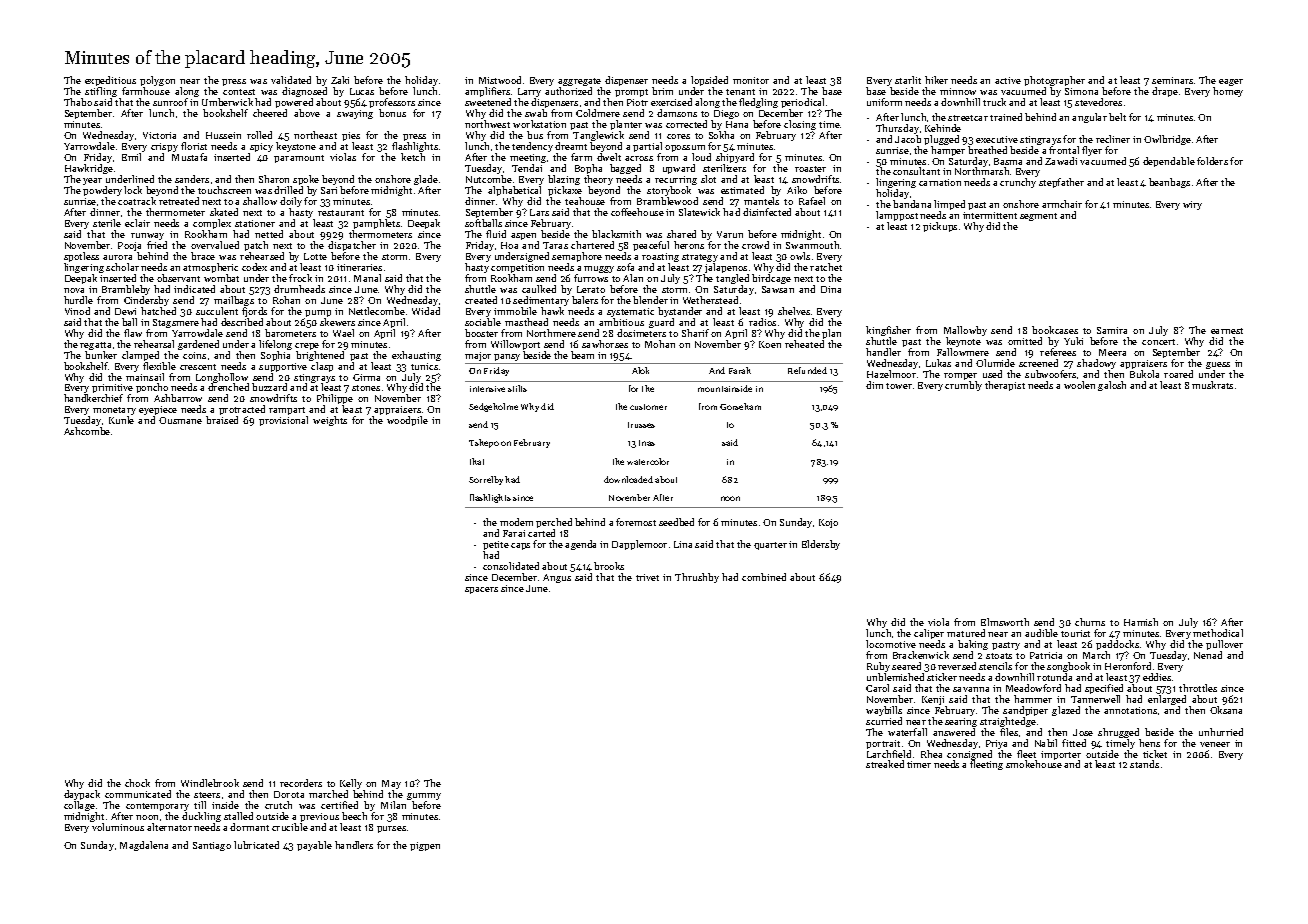 The width and height of the screenshot is (1308, 924). I want to click on stilts, so click(517, 388).
